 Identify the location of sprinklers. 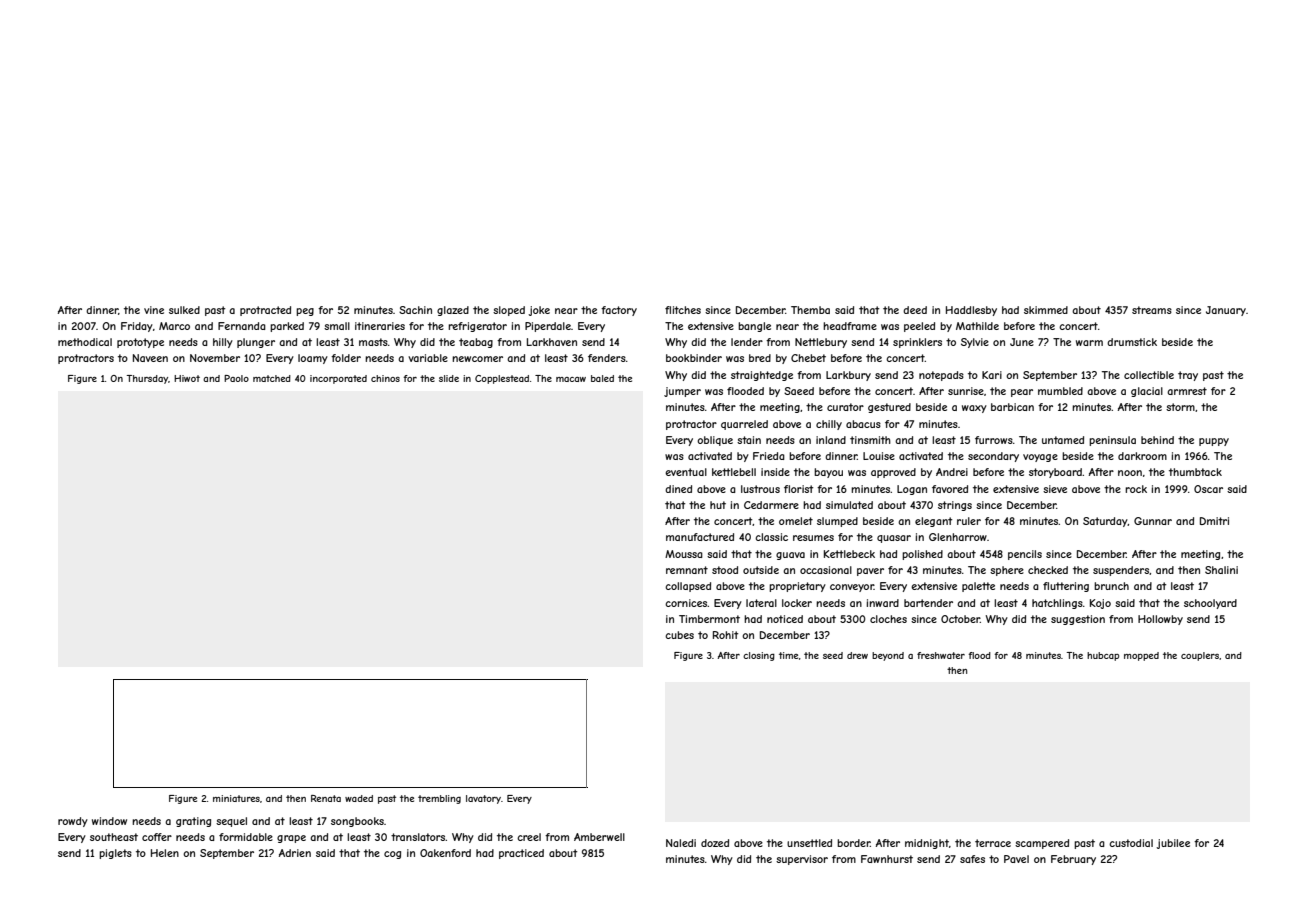
(917, 343).
